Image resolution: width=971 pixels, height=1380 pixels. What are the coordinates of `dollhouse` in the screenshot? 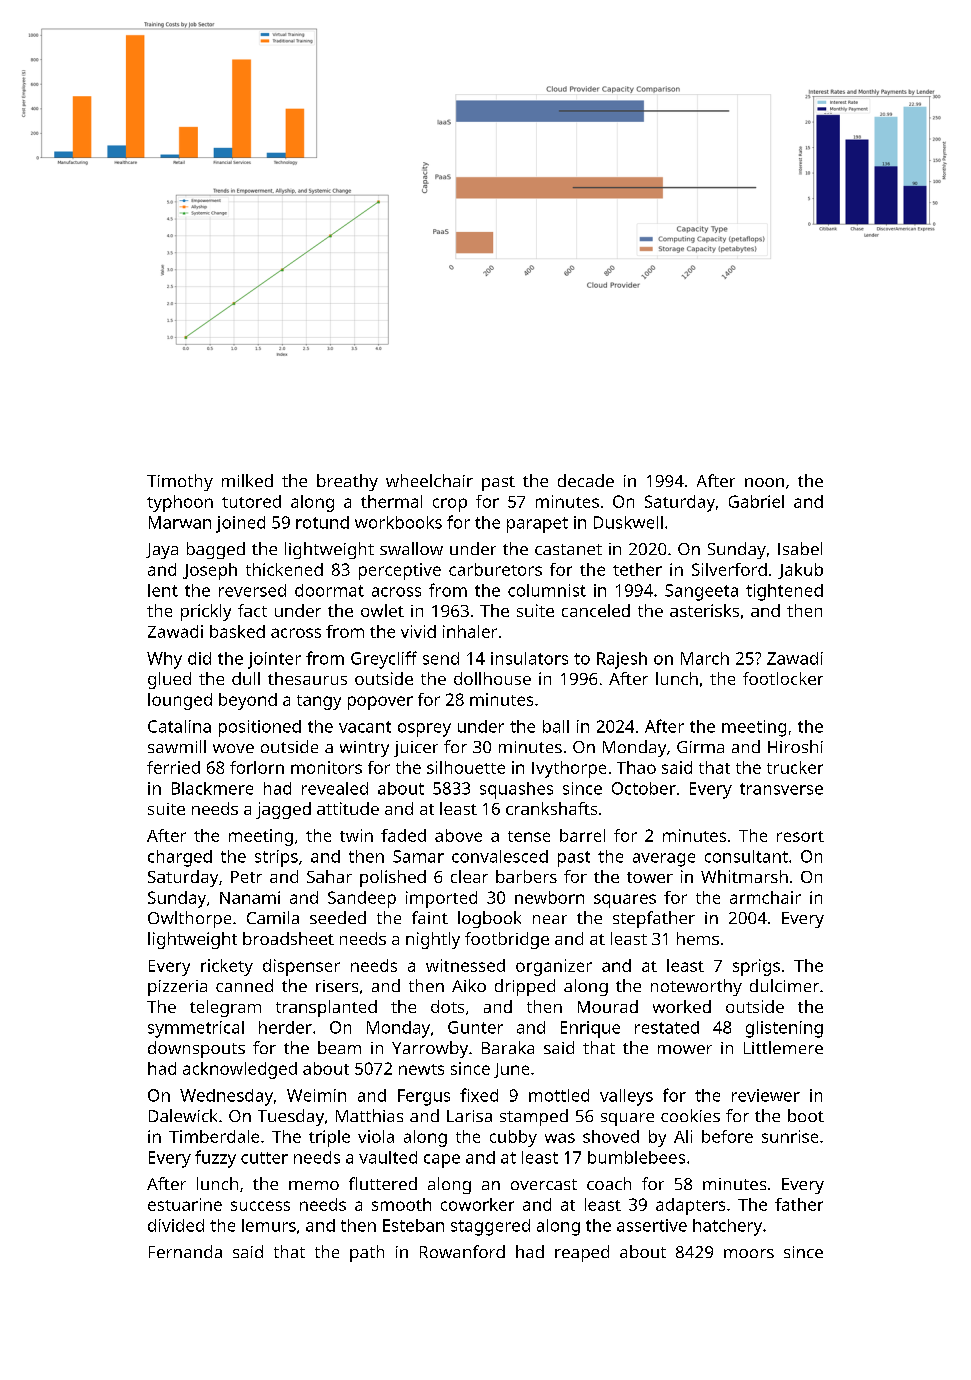 It's located at (492, 678).
